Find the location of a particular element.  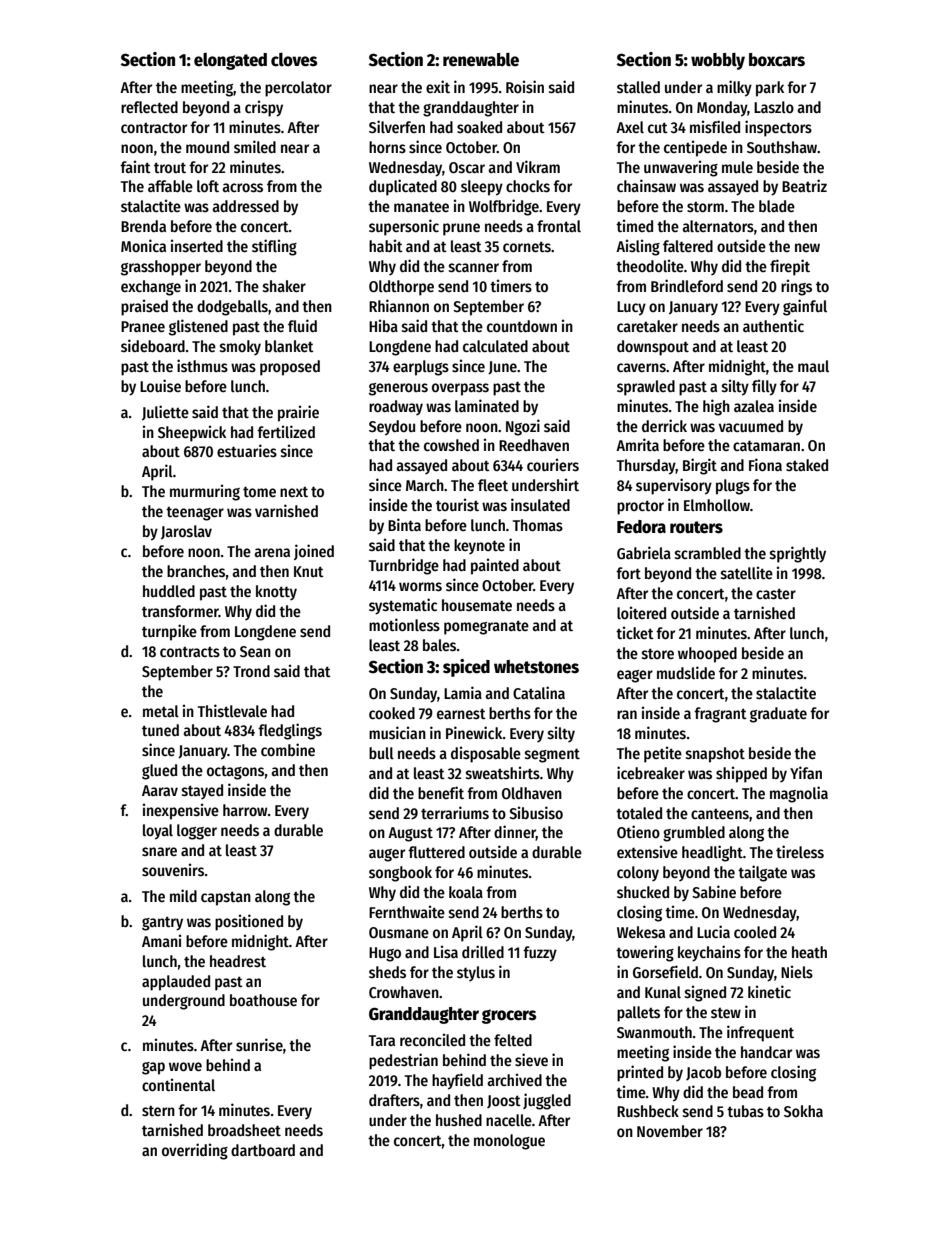

estuaries is located at coordinates (247, 450).
